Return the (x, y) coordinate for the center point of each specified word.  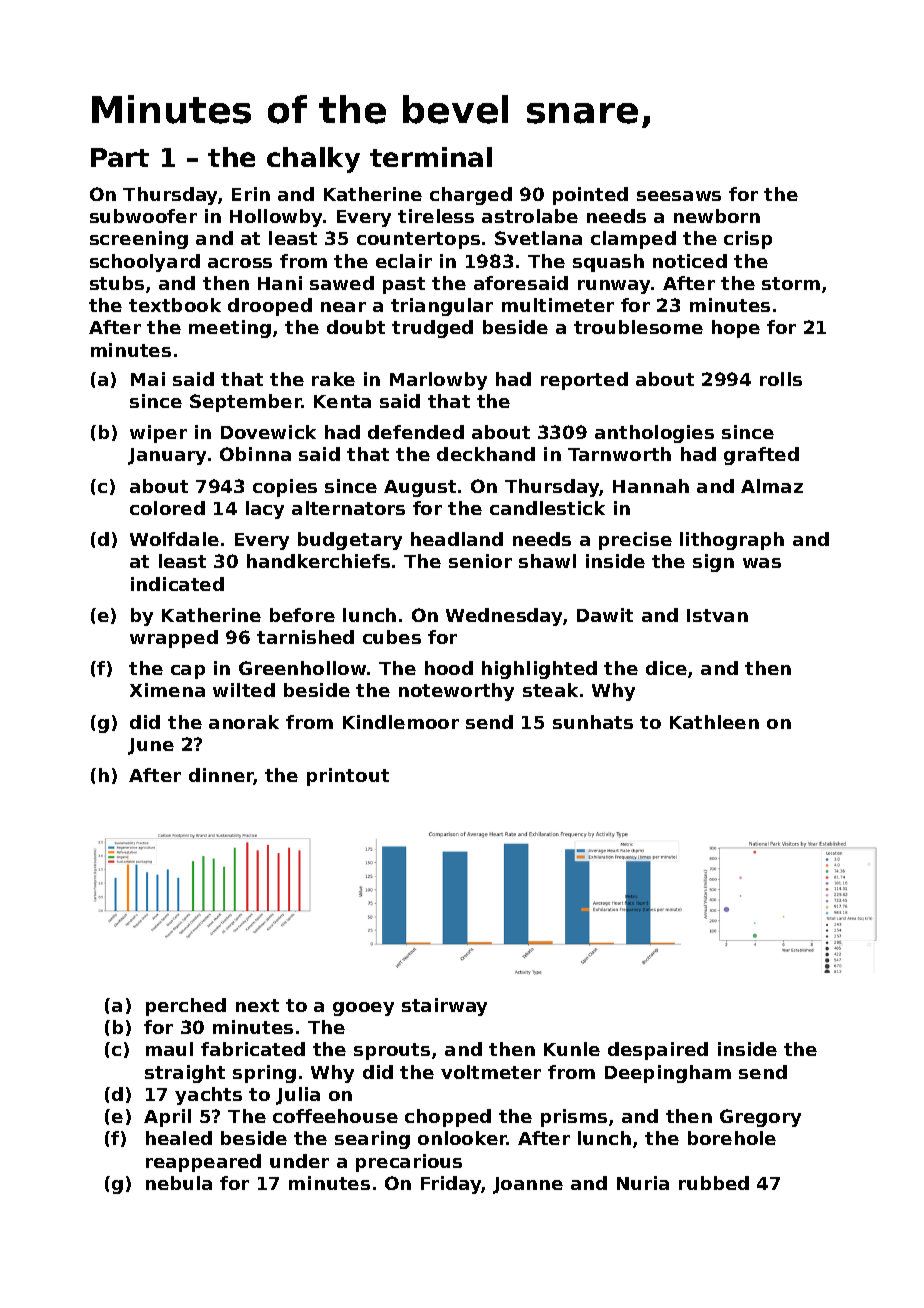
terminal (431, 157)
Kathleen (714, 722)
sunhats (593, 722)
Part (120, 157)
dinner (221, 776)
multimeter (558, 305)
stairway (444, 1007)
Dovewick (268, 432)
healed (179, 1138)
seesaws (679, 196)
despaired (658, 1051)
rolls (781, 379)
